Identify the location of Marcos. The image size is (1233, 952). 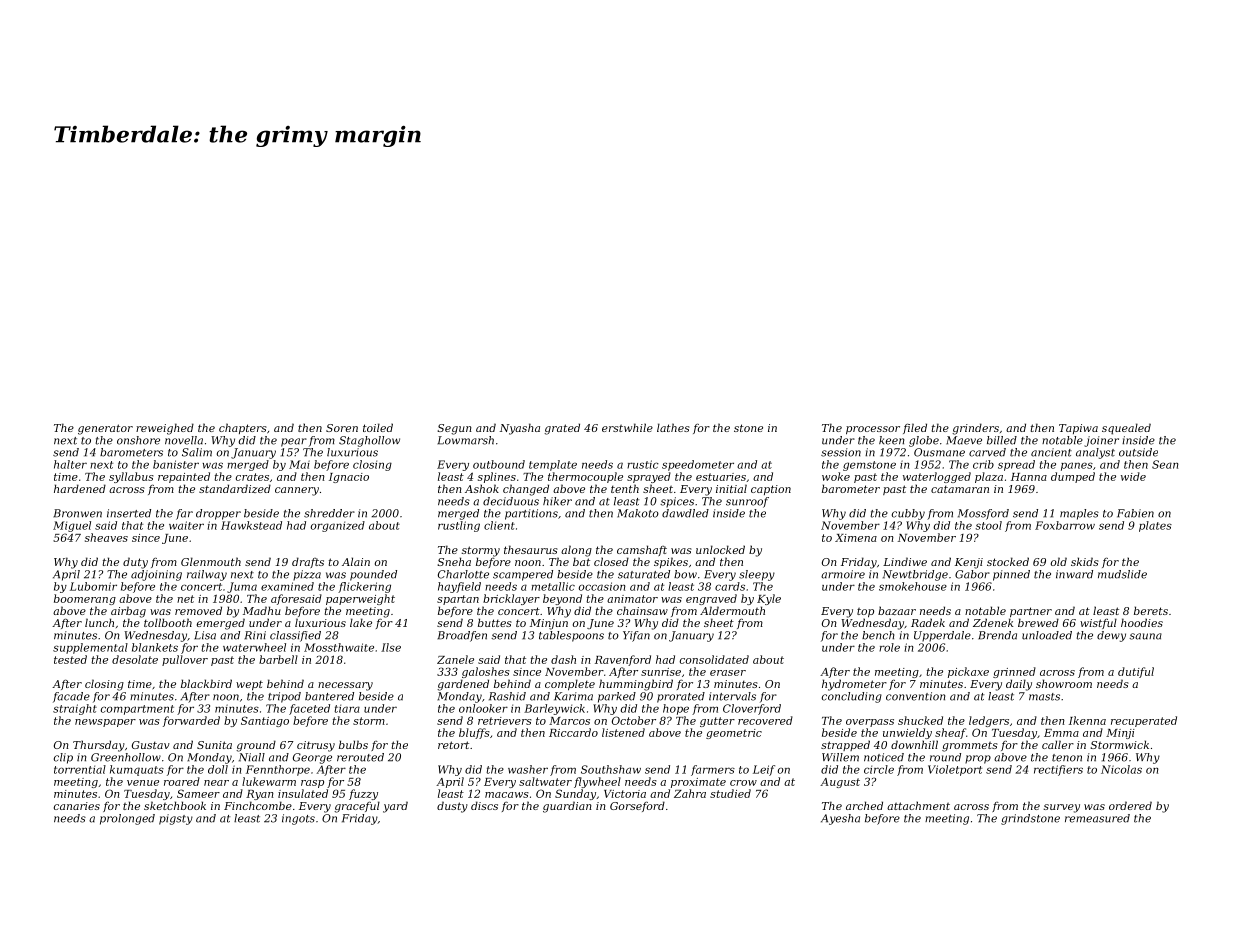
(569, 721).
